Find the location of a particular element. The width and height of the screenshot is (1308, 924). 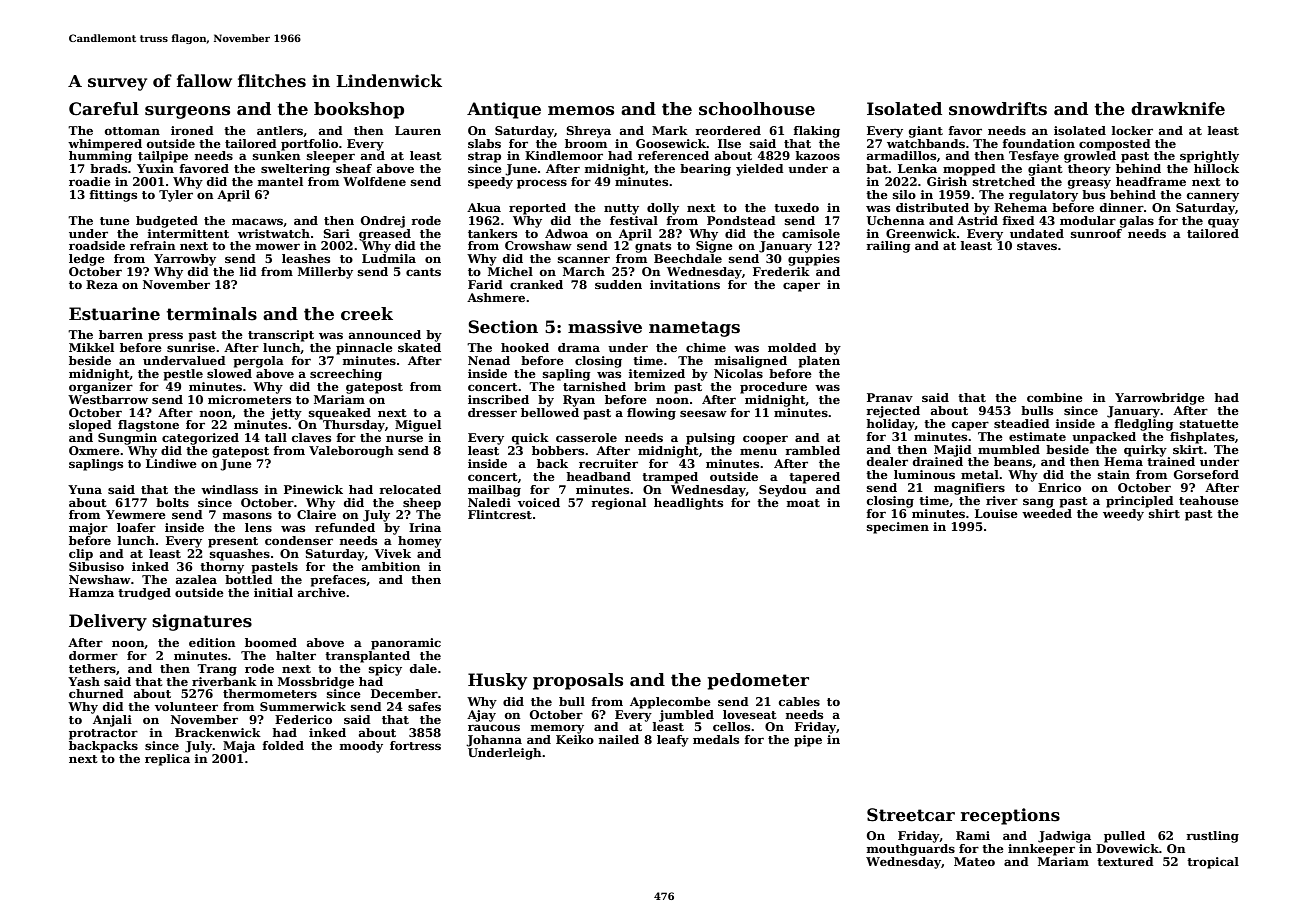

jumbled is located at coordinates (686, 716).
